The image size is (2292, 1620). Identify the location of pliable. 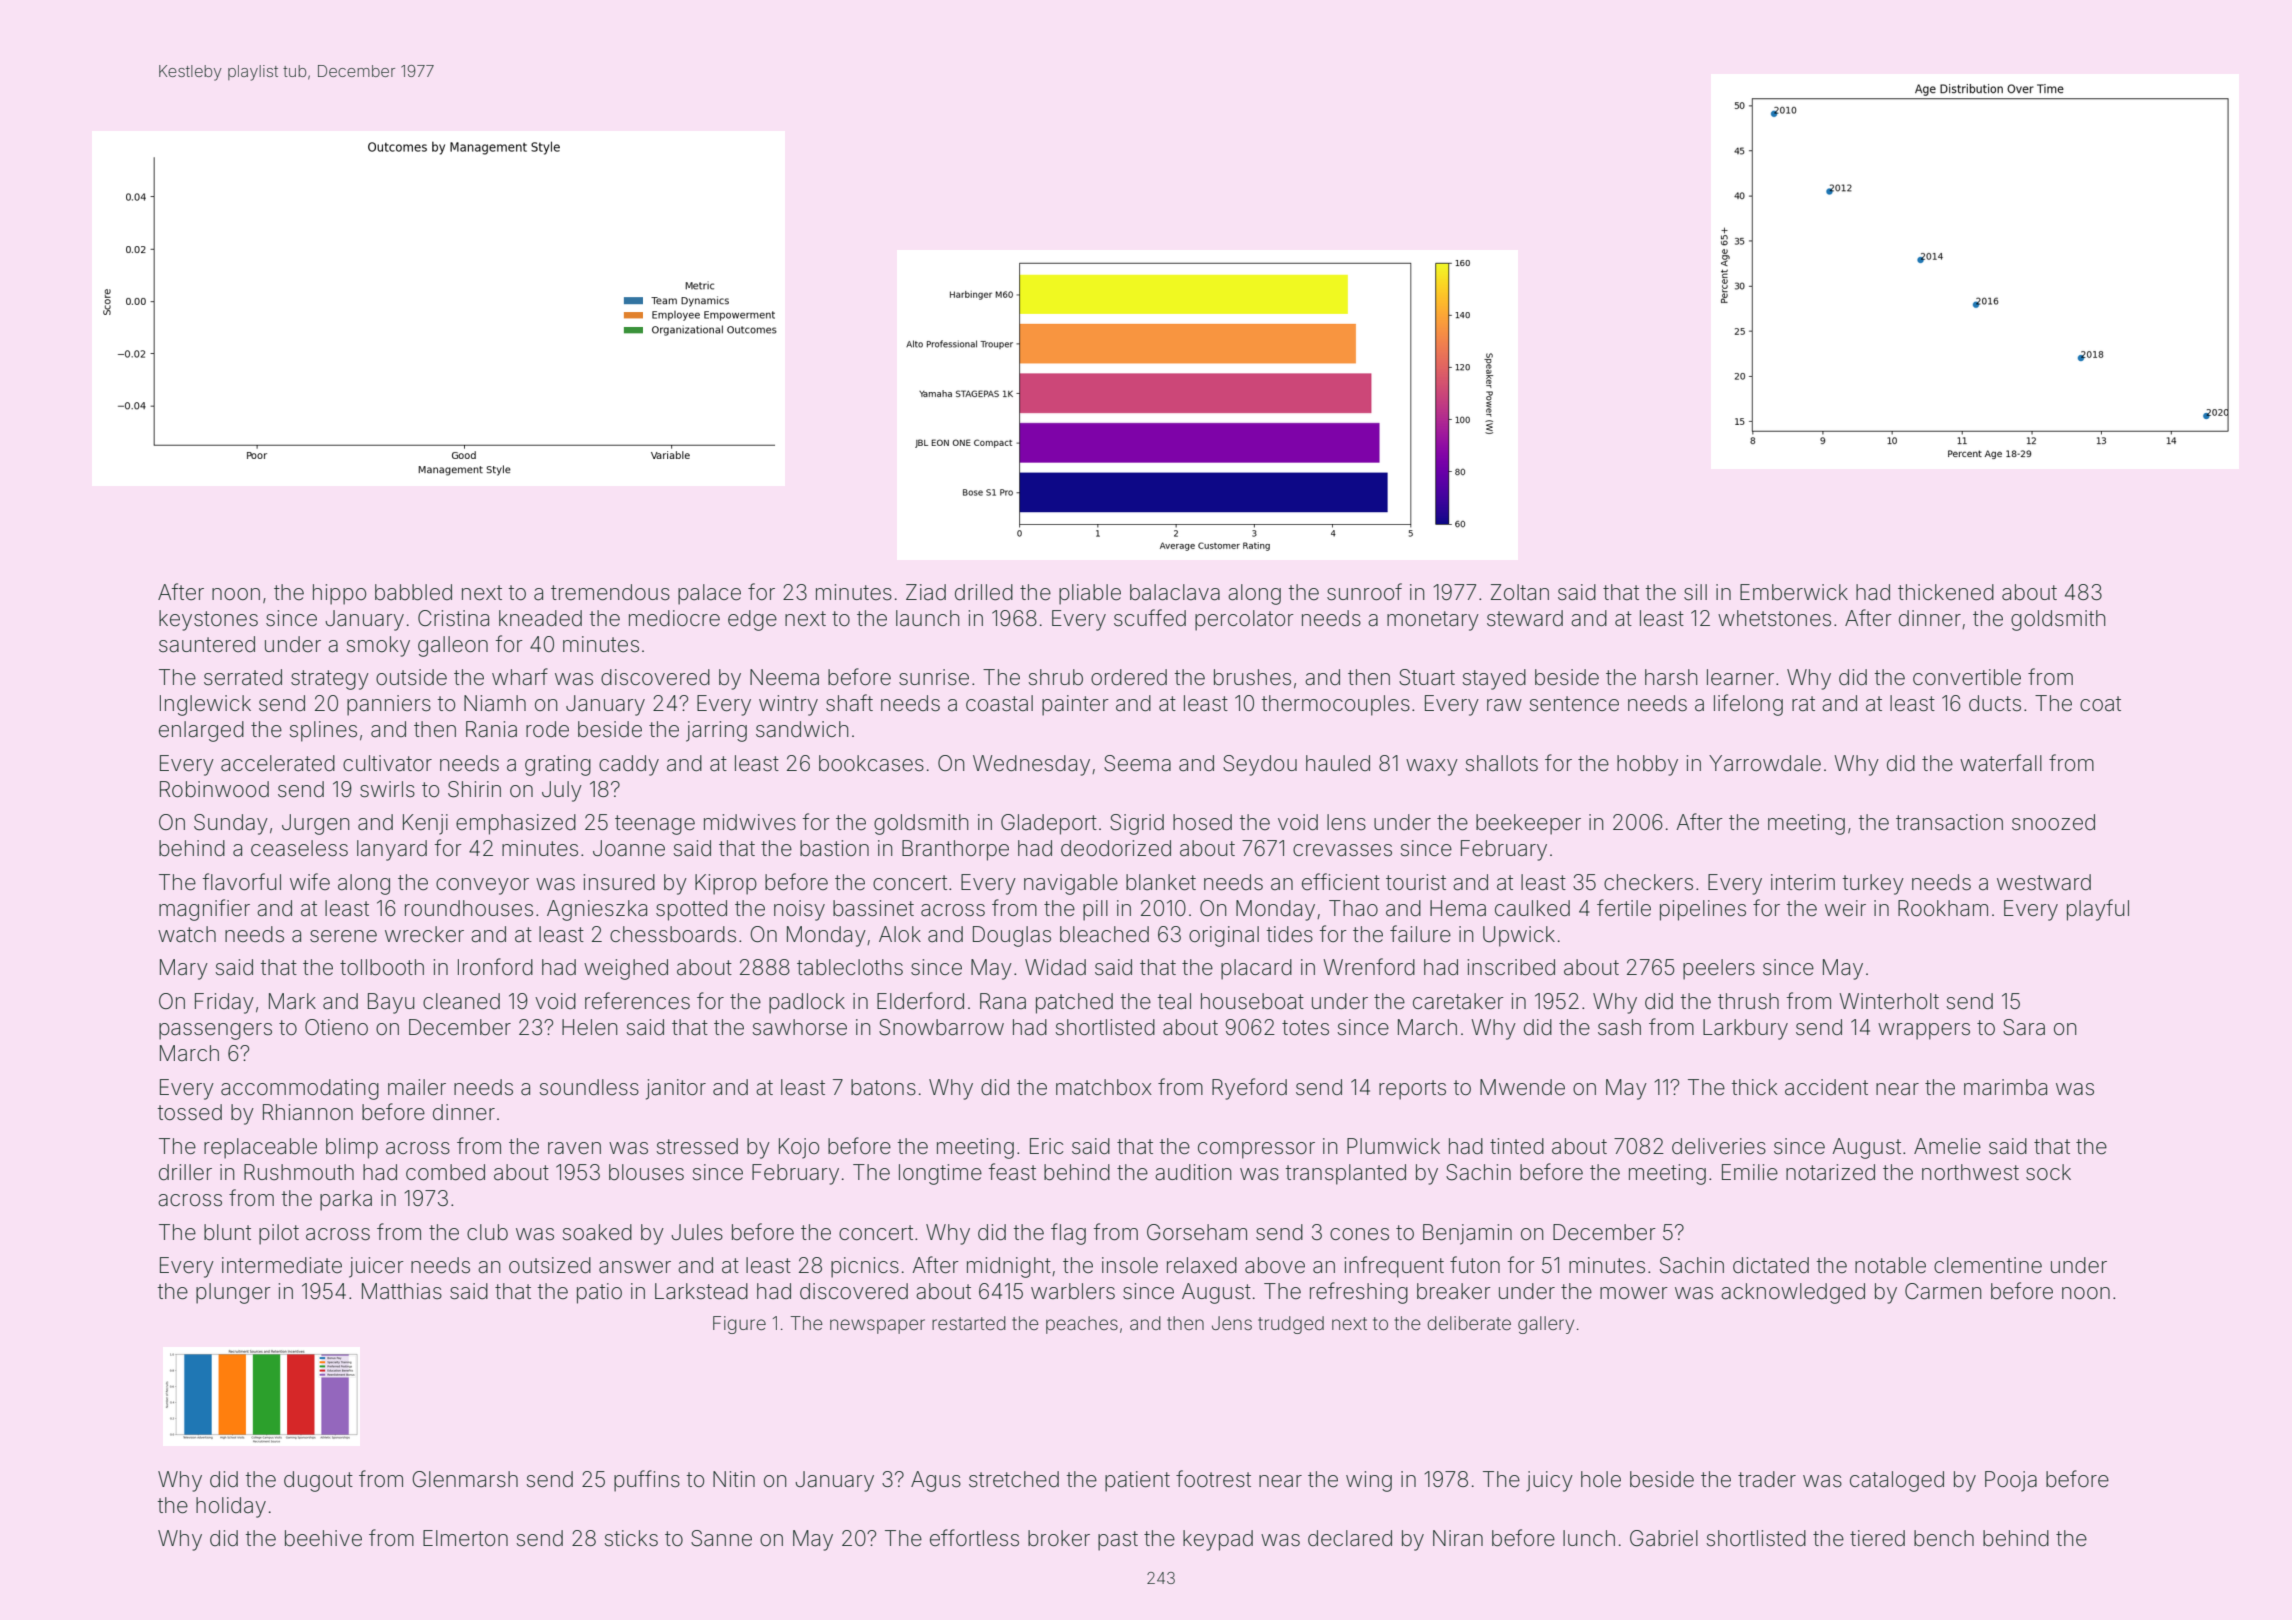
(1090, 594).
